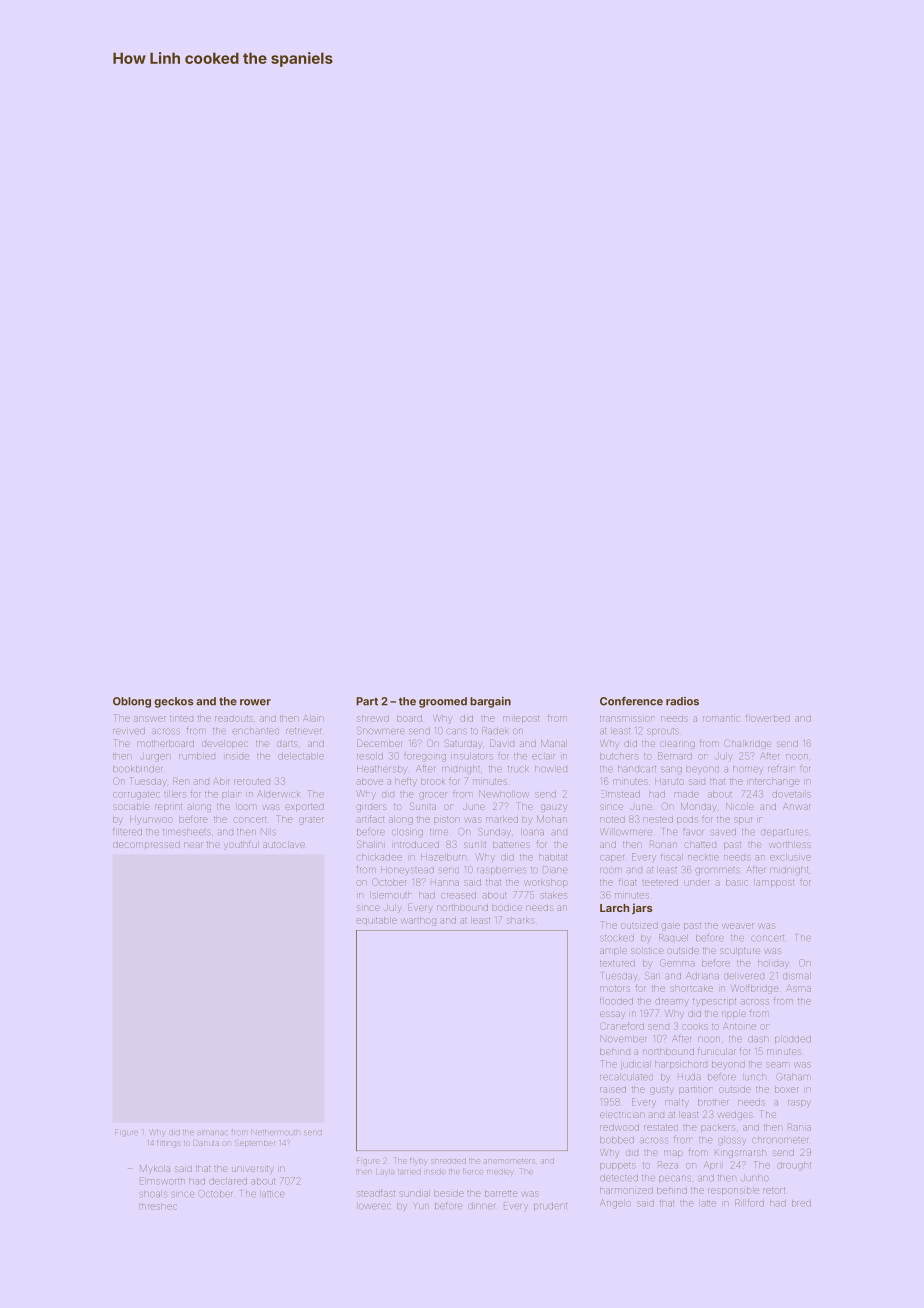  Describe the element at coordinates (458, 896) in the screenshot. I see `creased` at that location.
